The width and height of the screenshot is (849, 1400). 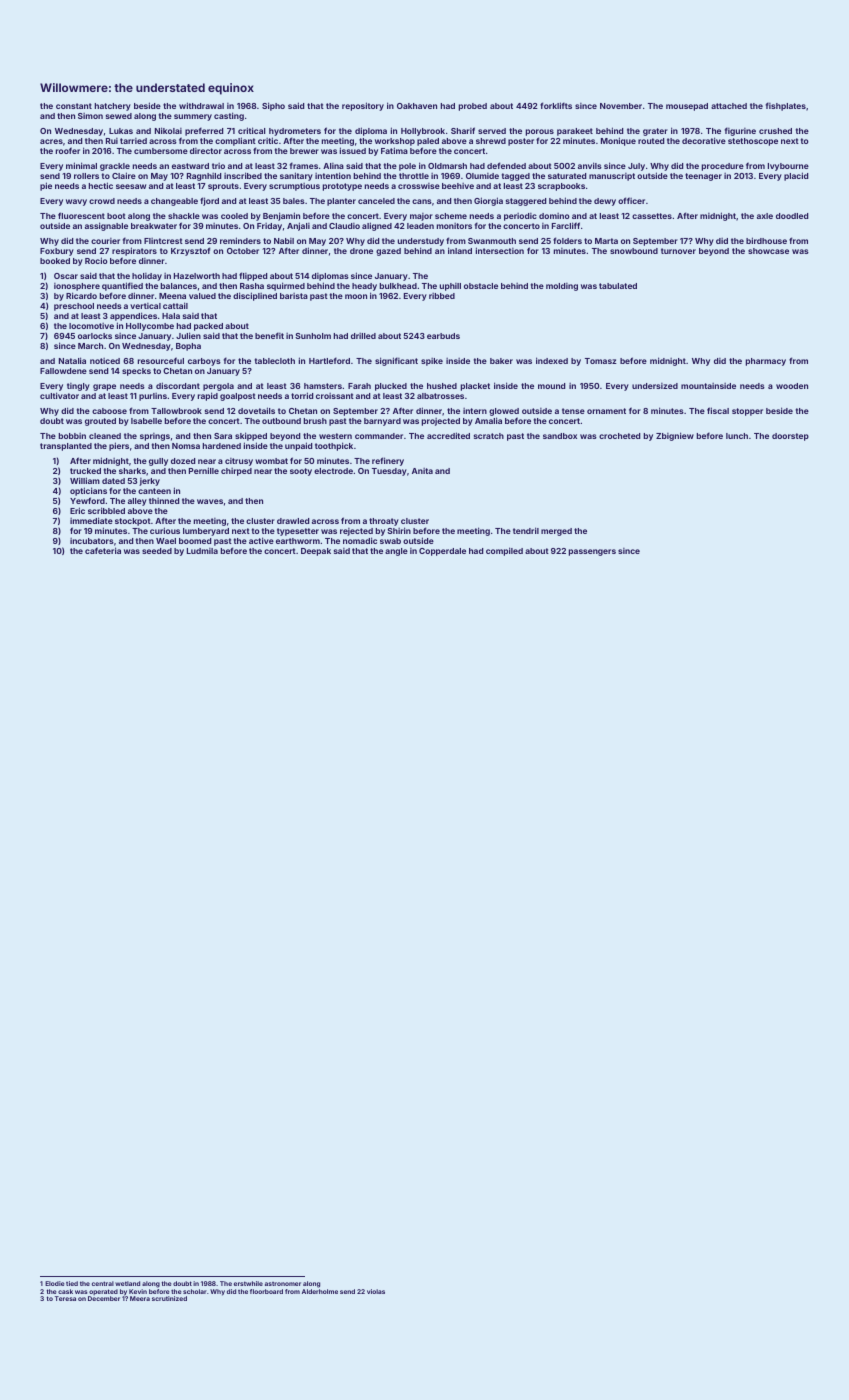 What do you see at coordinates (442, 552) in the screenshot?
I see `Copperdale` at bounding box center [442, 552].
